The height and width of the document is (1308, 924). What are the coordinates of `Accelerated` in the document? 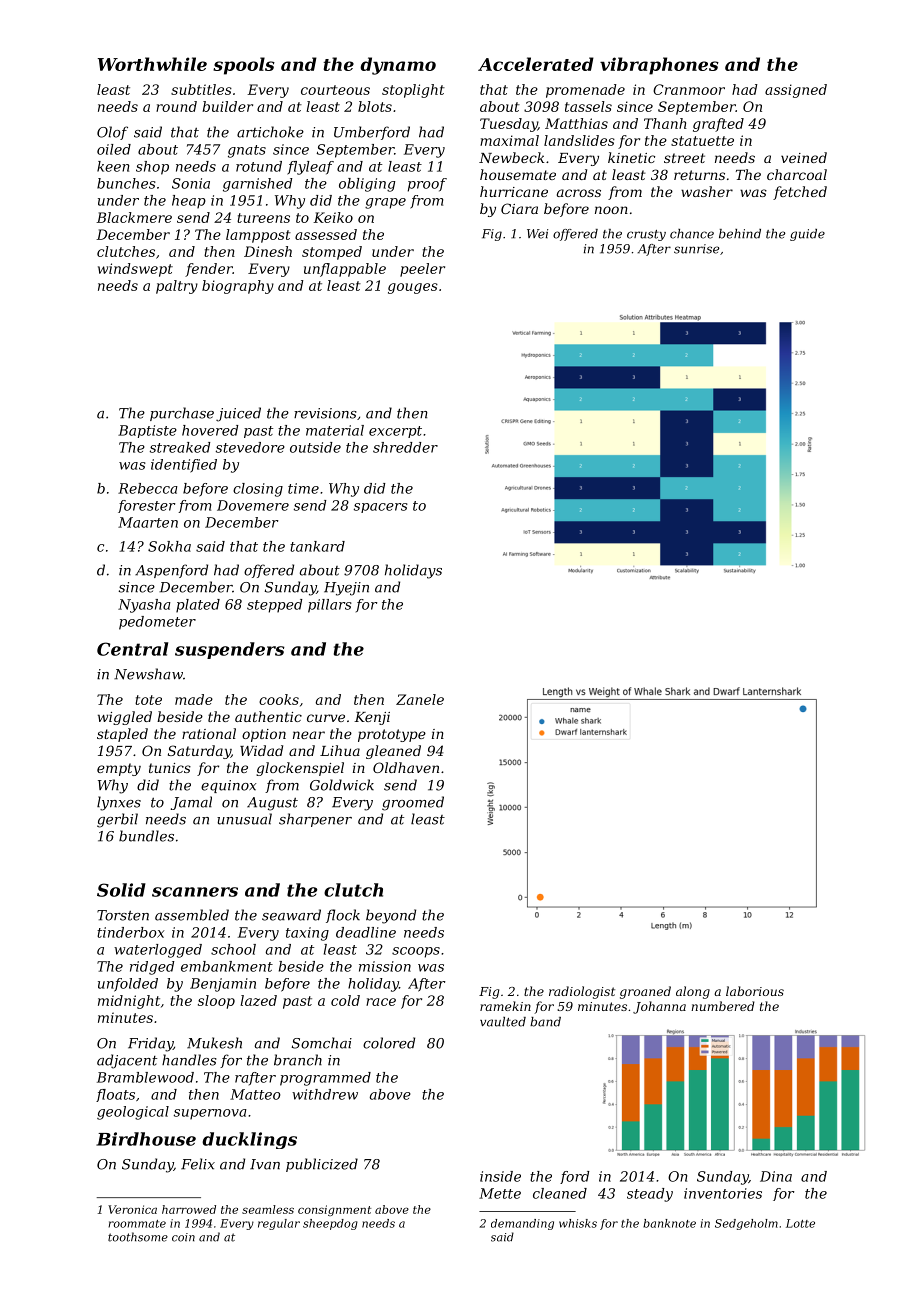 It's located at (536, 64).
